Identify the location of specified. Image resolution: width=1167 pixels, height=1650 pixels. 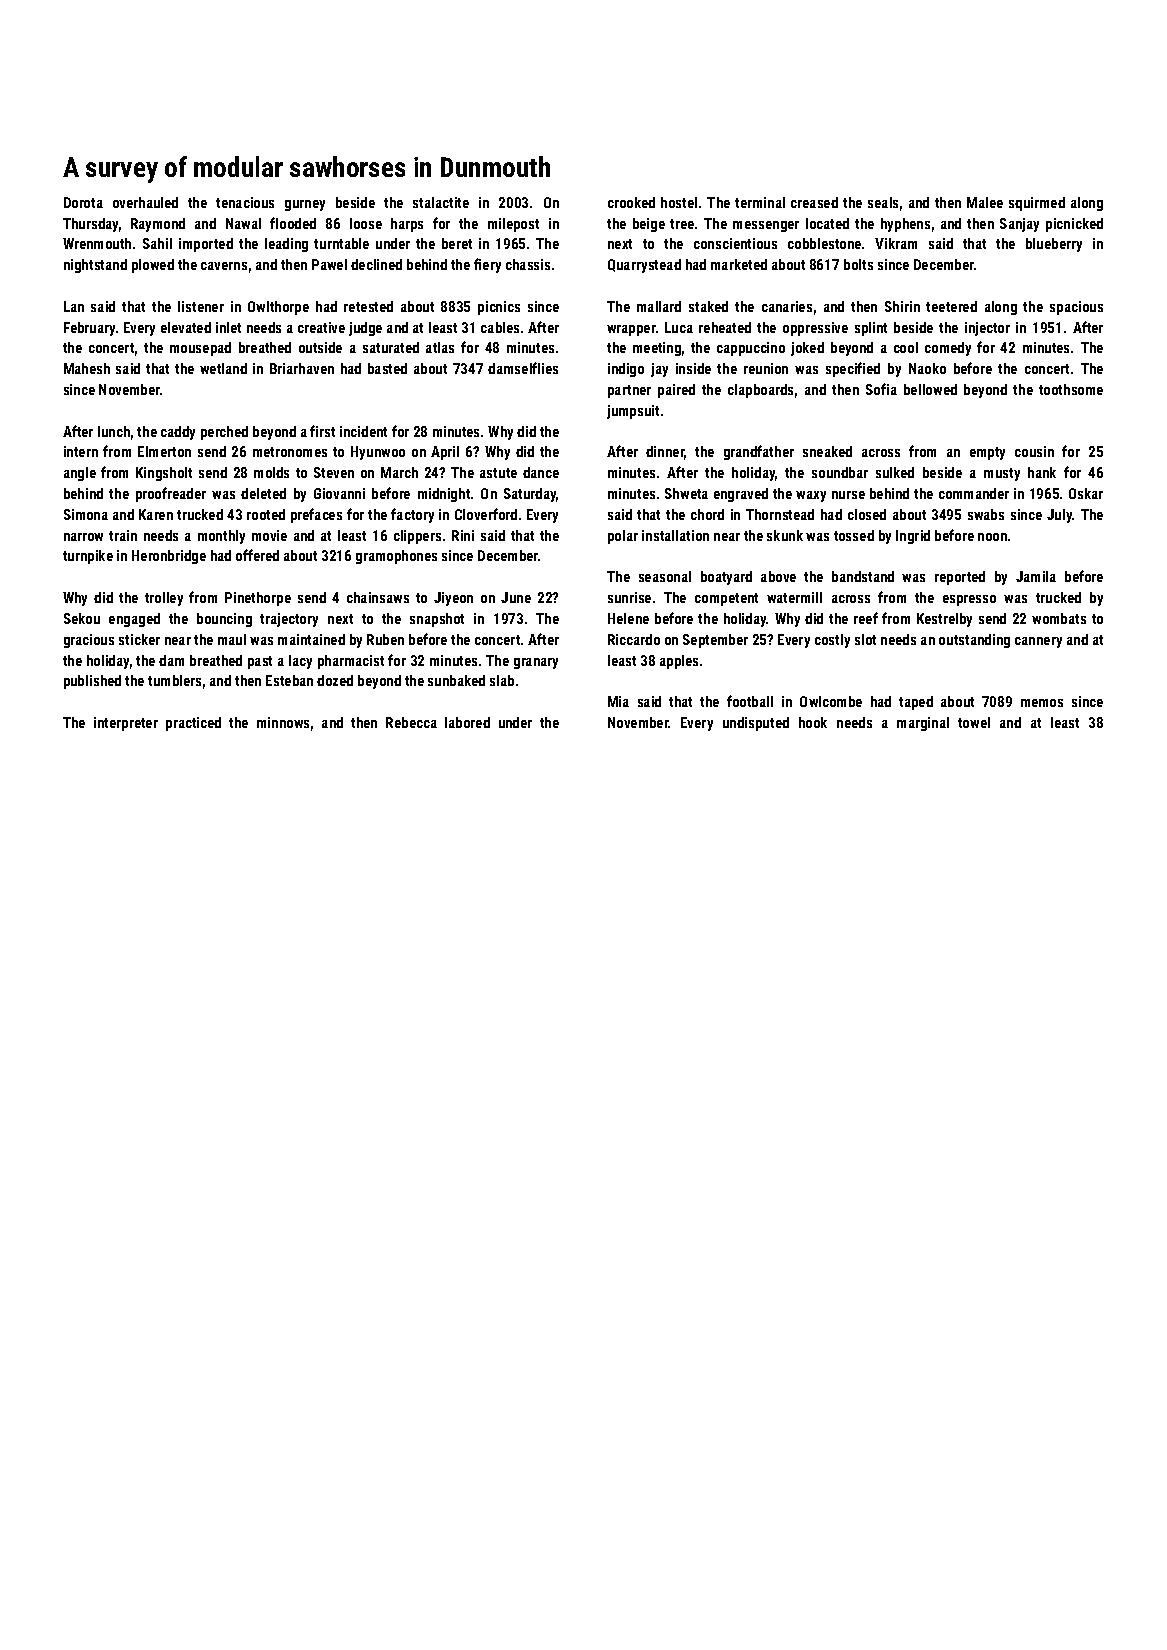
(853, 369).
